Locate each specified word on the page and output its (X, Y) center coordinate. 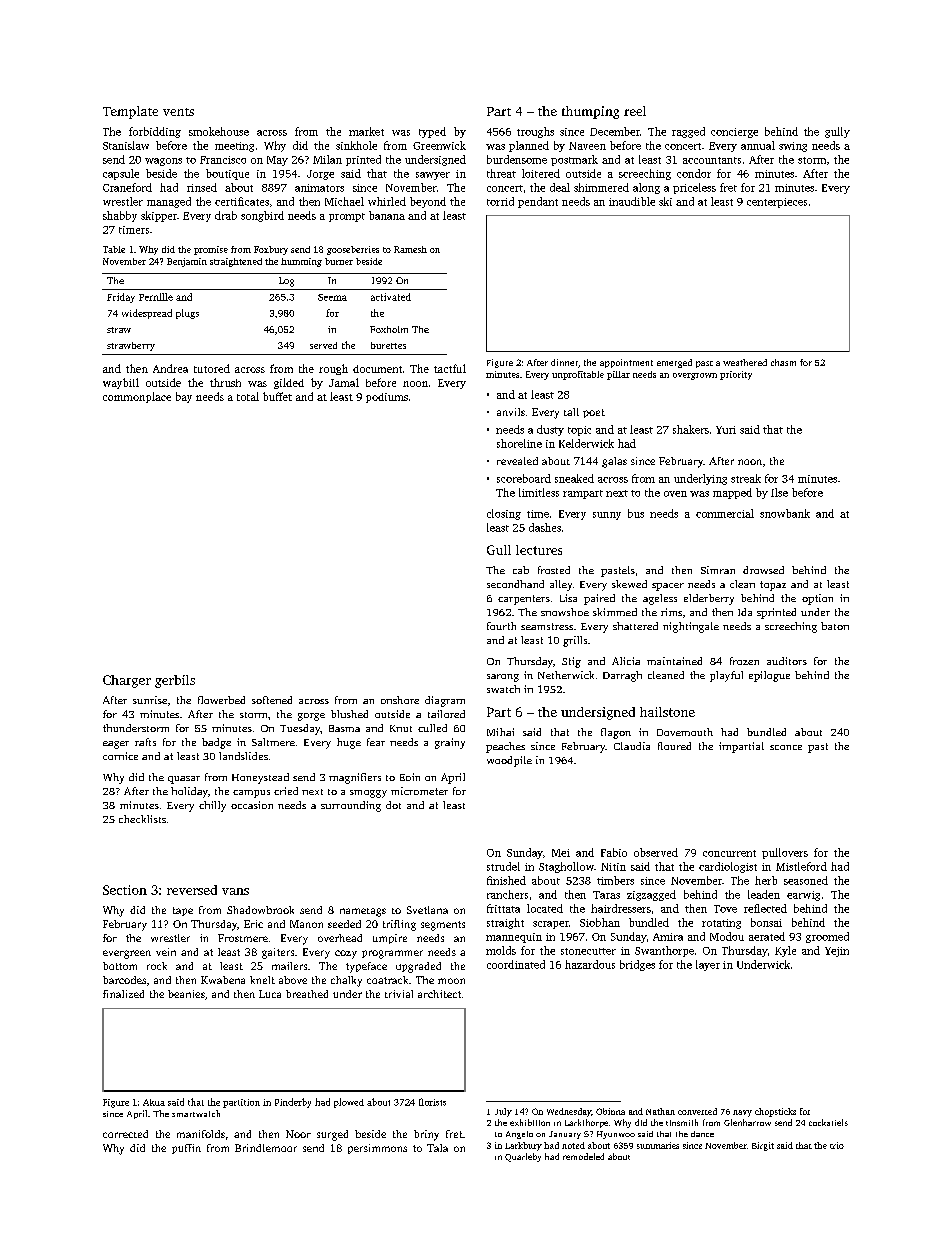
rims (671, 612)
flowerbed (221, 700)
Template (130, 112)
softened (272, 700)
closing (504, 514)
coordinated (516, 964)
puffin (186, 1149)
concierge (734, 133)
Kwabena (223, 980)
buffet (277, 396)
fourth (501, 626)
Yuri (726, 430)
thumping (590, 112)
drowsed (763, 570)
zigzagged (651, 895)
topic (579, 431)
